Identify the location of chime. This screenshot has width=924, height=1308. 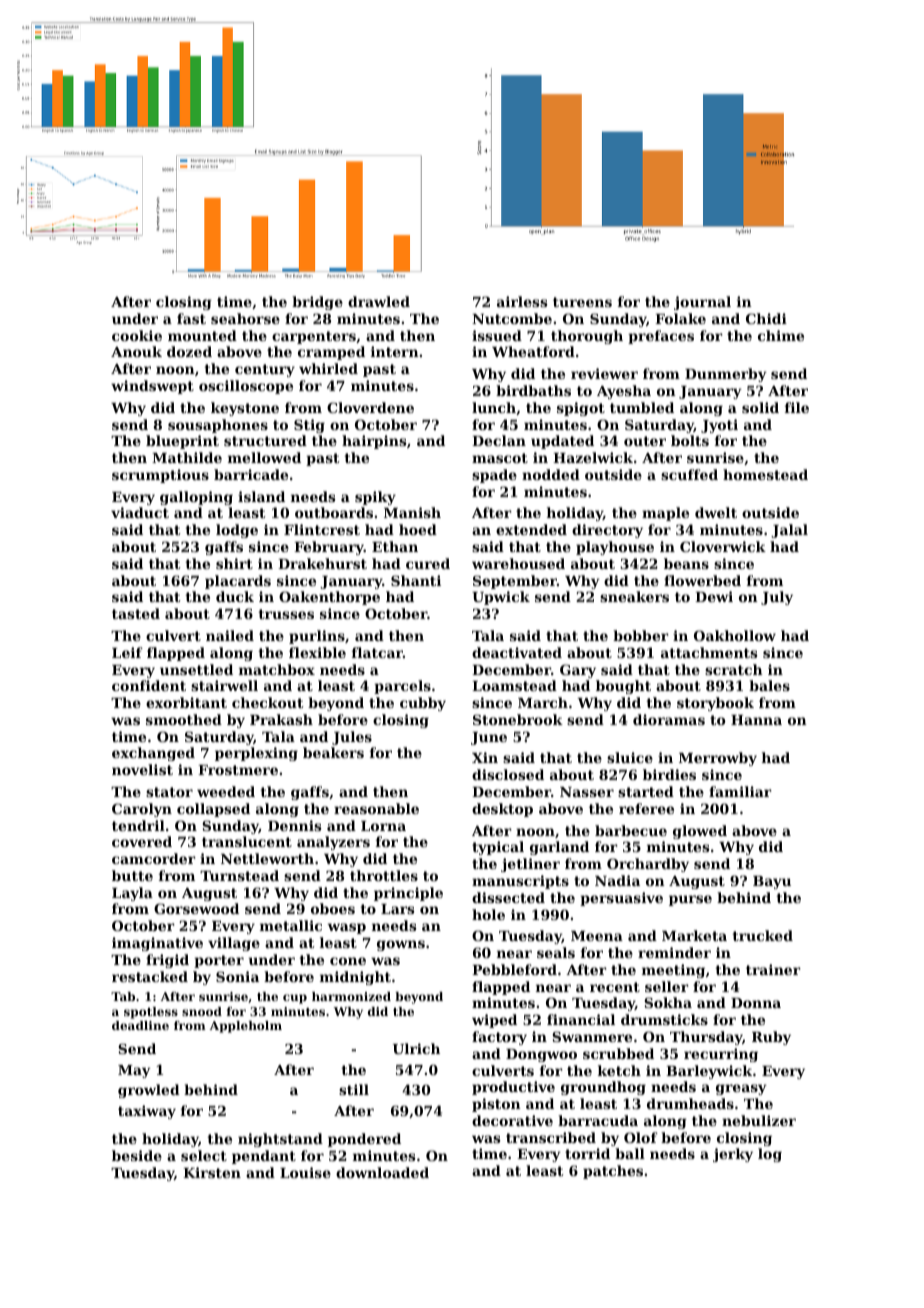
(781, 335).
